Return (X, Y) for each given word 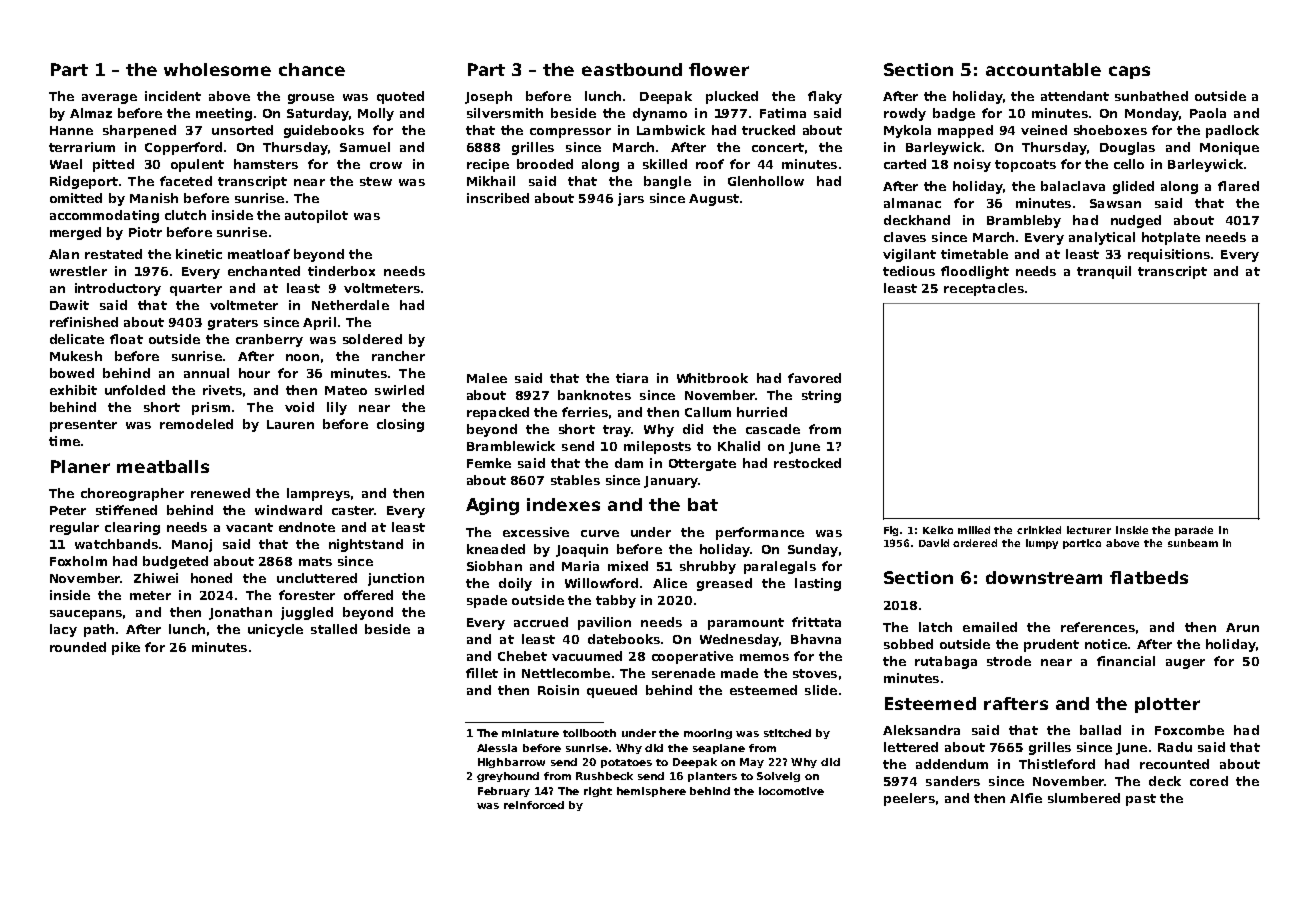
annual (206, 373)
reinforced (534, 805)
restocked (807, 463)
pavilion (604, 623)
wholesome (217, 69)
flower (719, 69)
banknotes (594, 395)
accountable (1043, 69)
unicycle (275, 630)
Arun (1242, 627)
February (504, 792)
